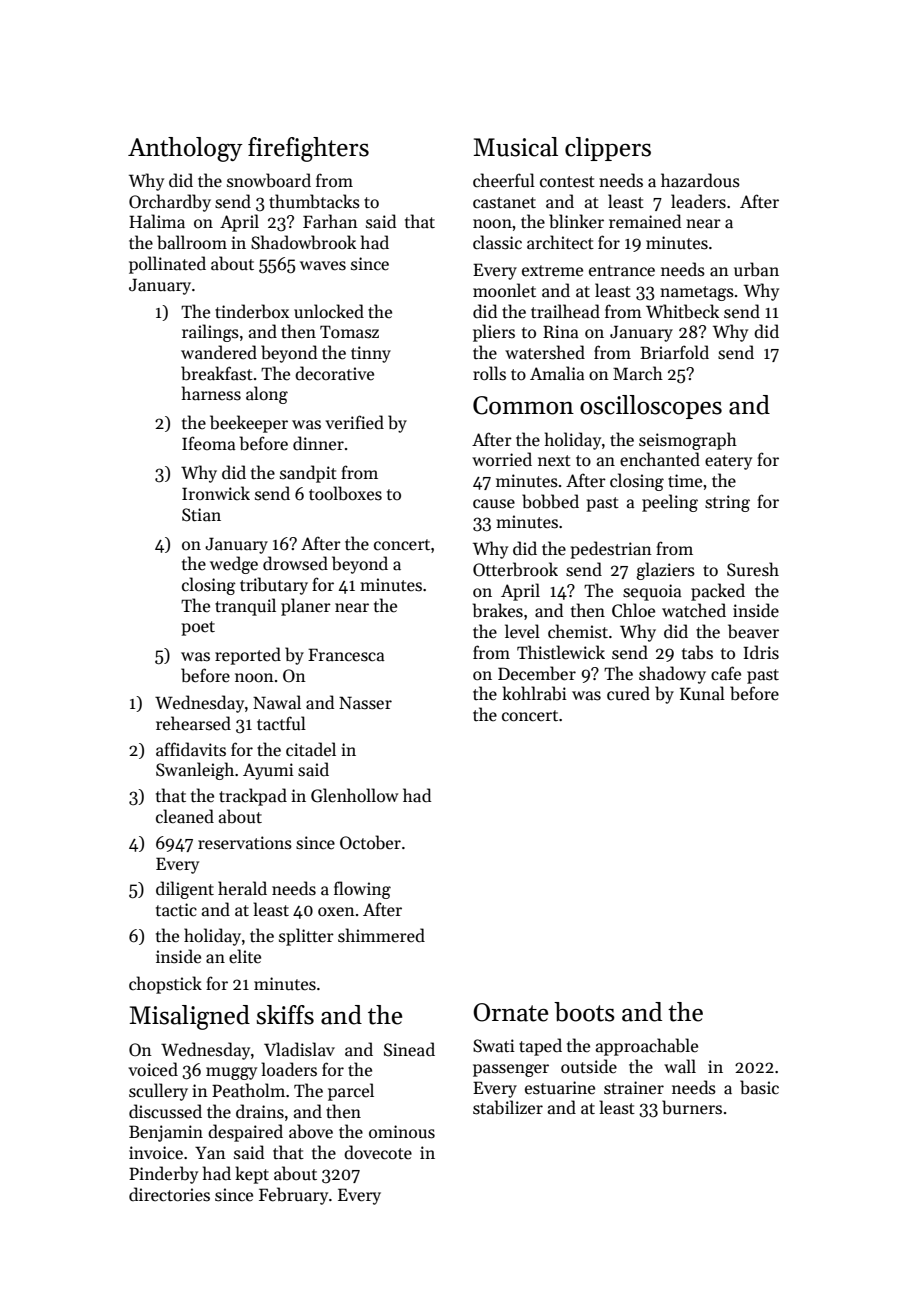 The width and height of the screenshot is (908, 1316). I want to click on Farhan, so click(330, 221).
